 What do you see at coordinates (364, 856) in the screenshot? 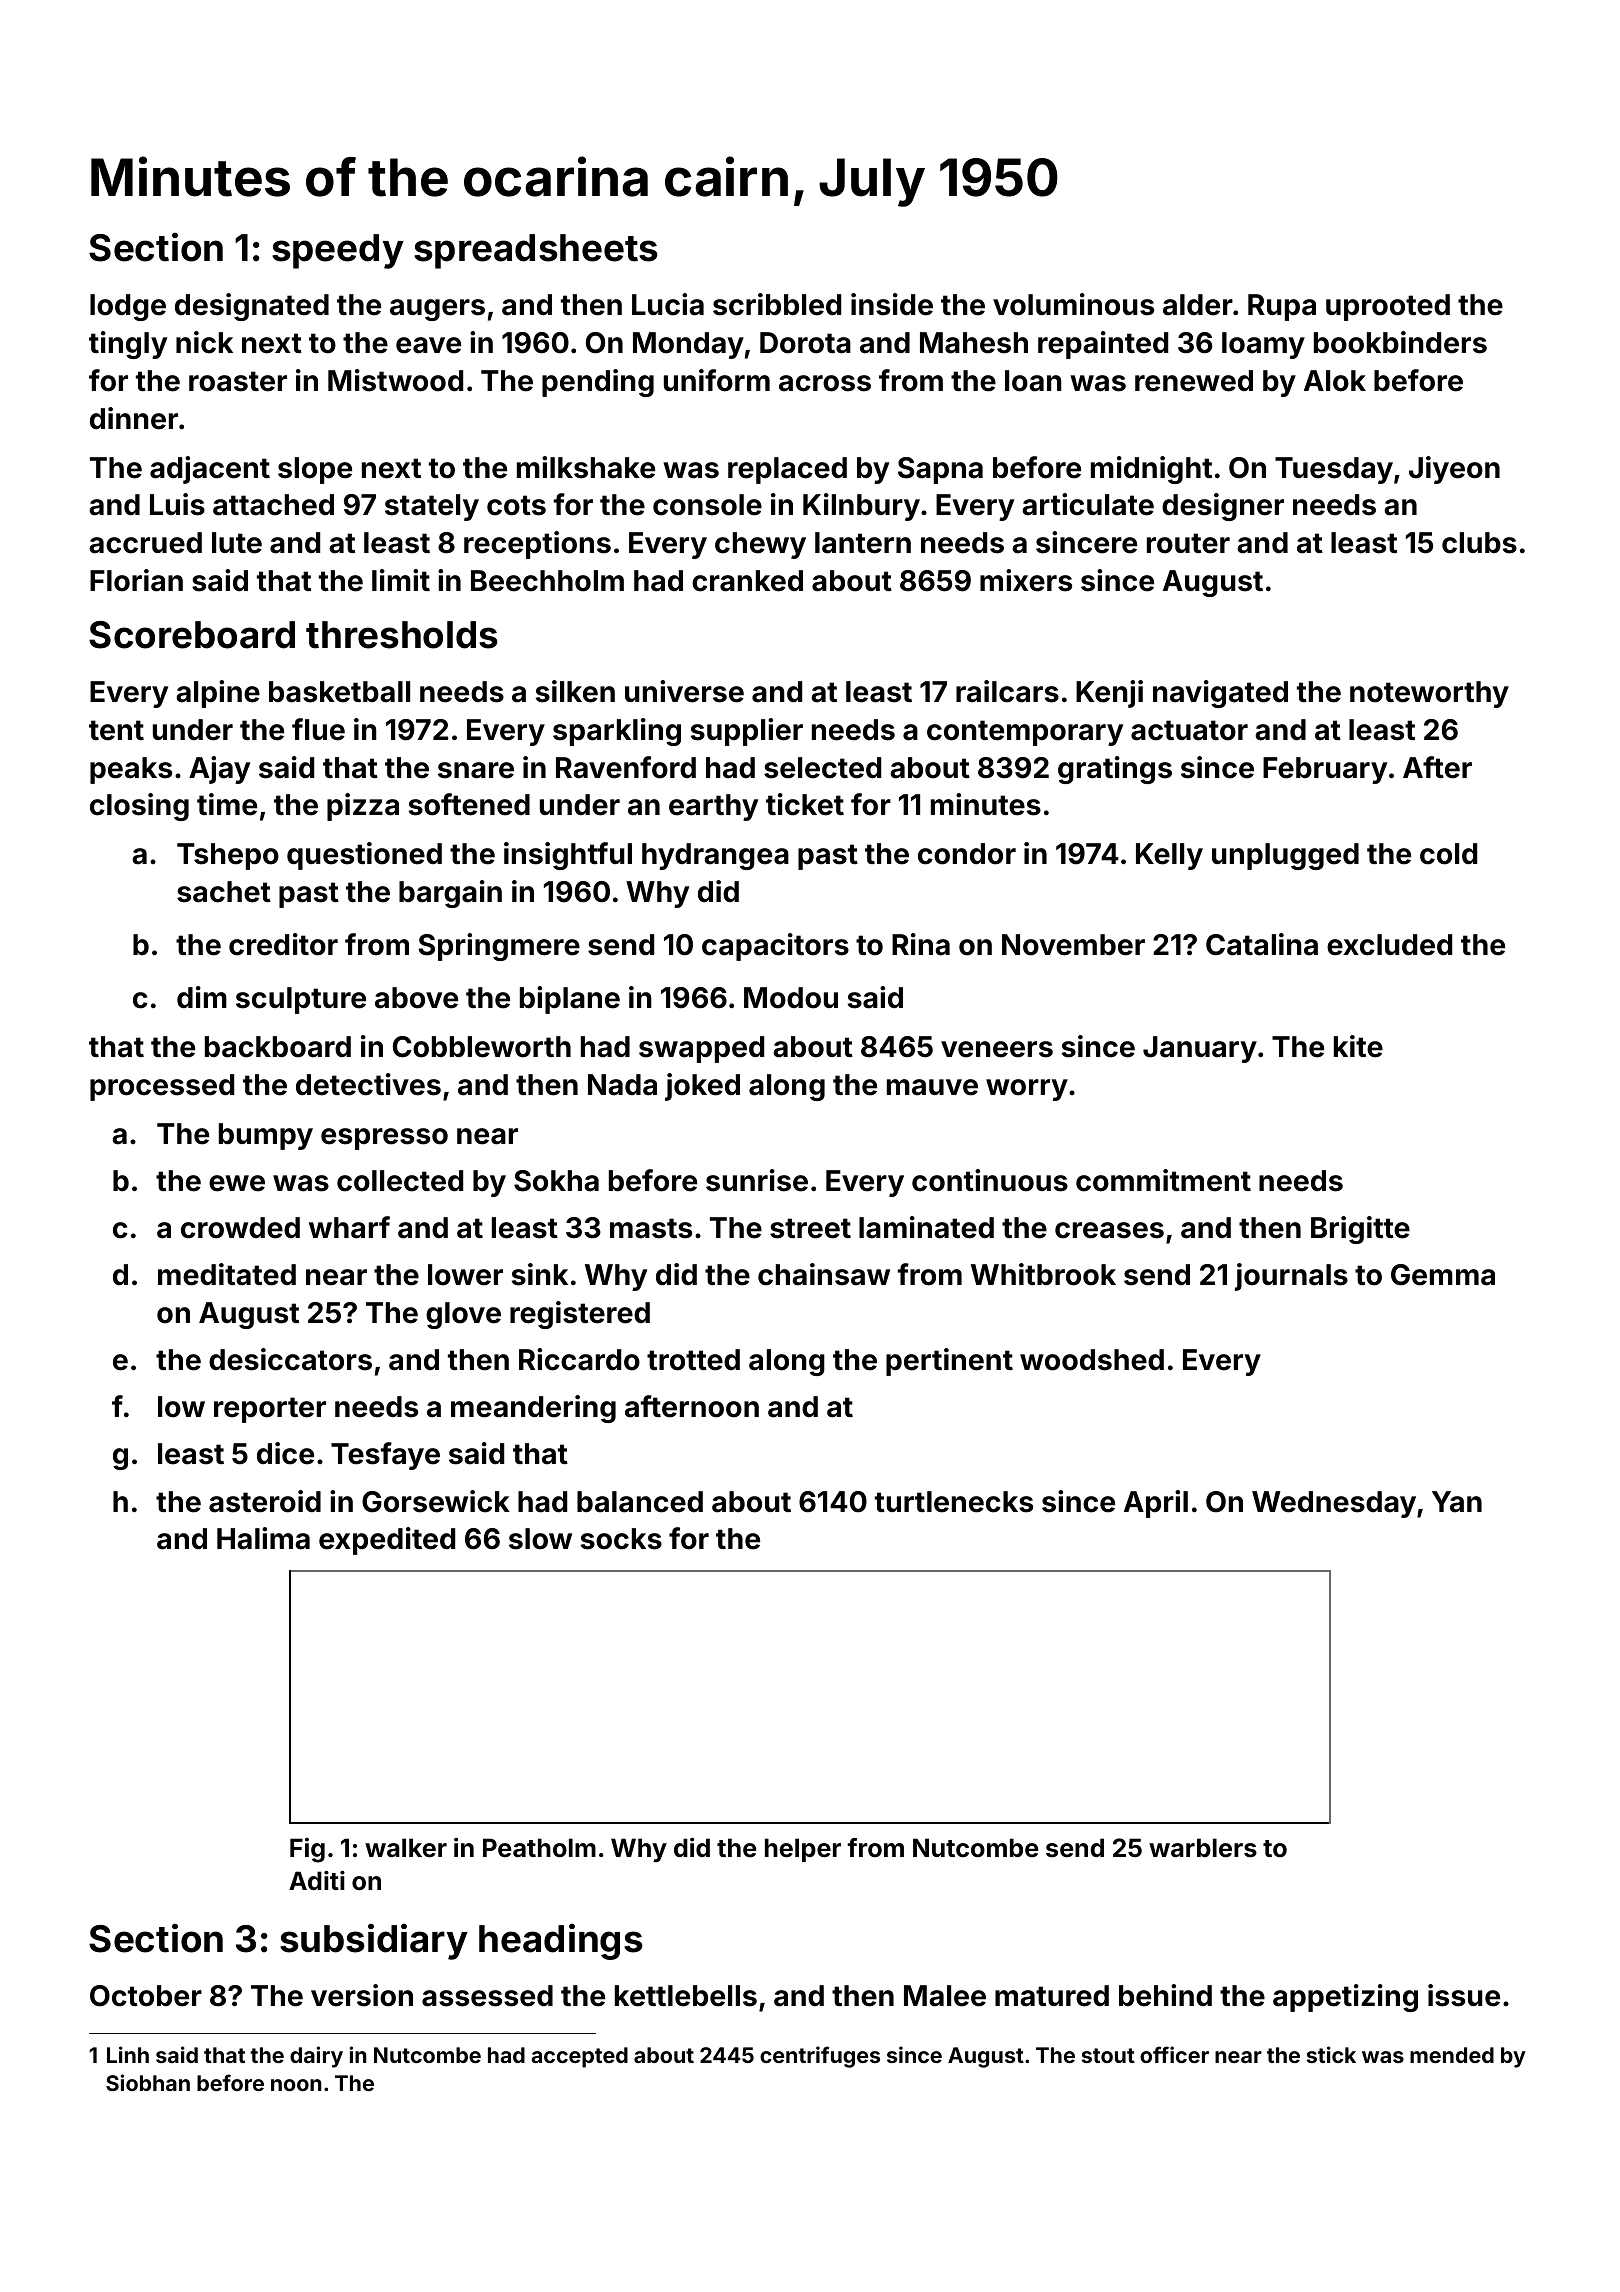
I see `questioned` at bounding box center [364, 856].
